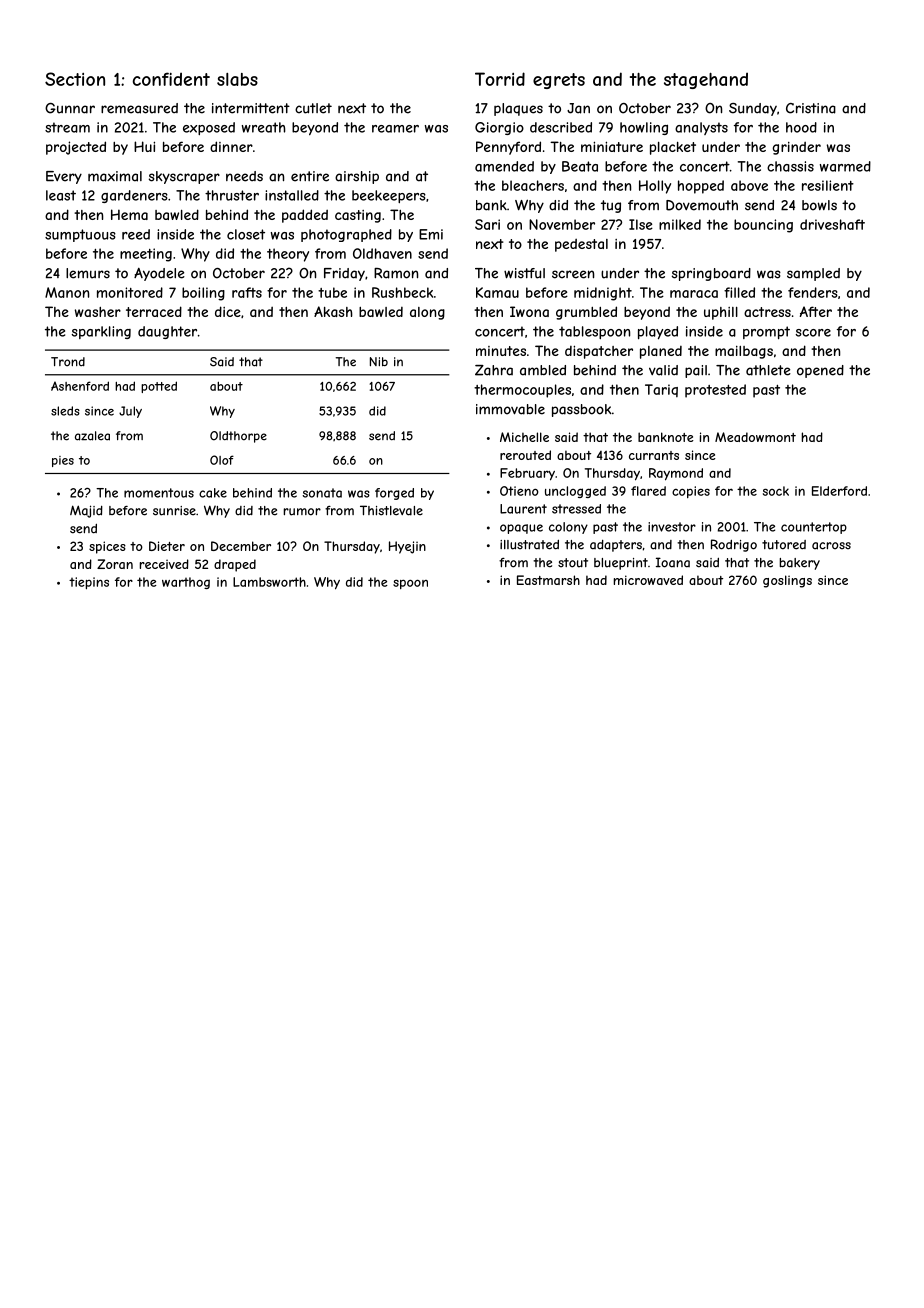  I want to click on reamer, so click(395, 129).
